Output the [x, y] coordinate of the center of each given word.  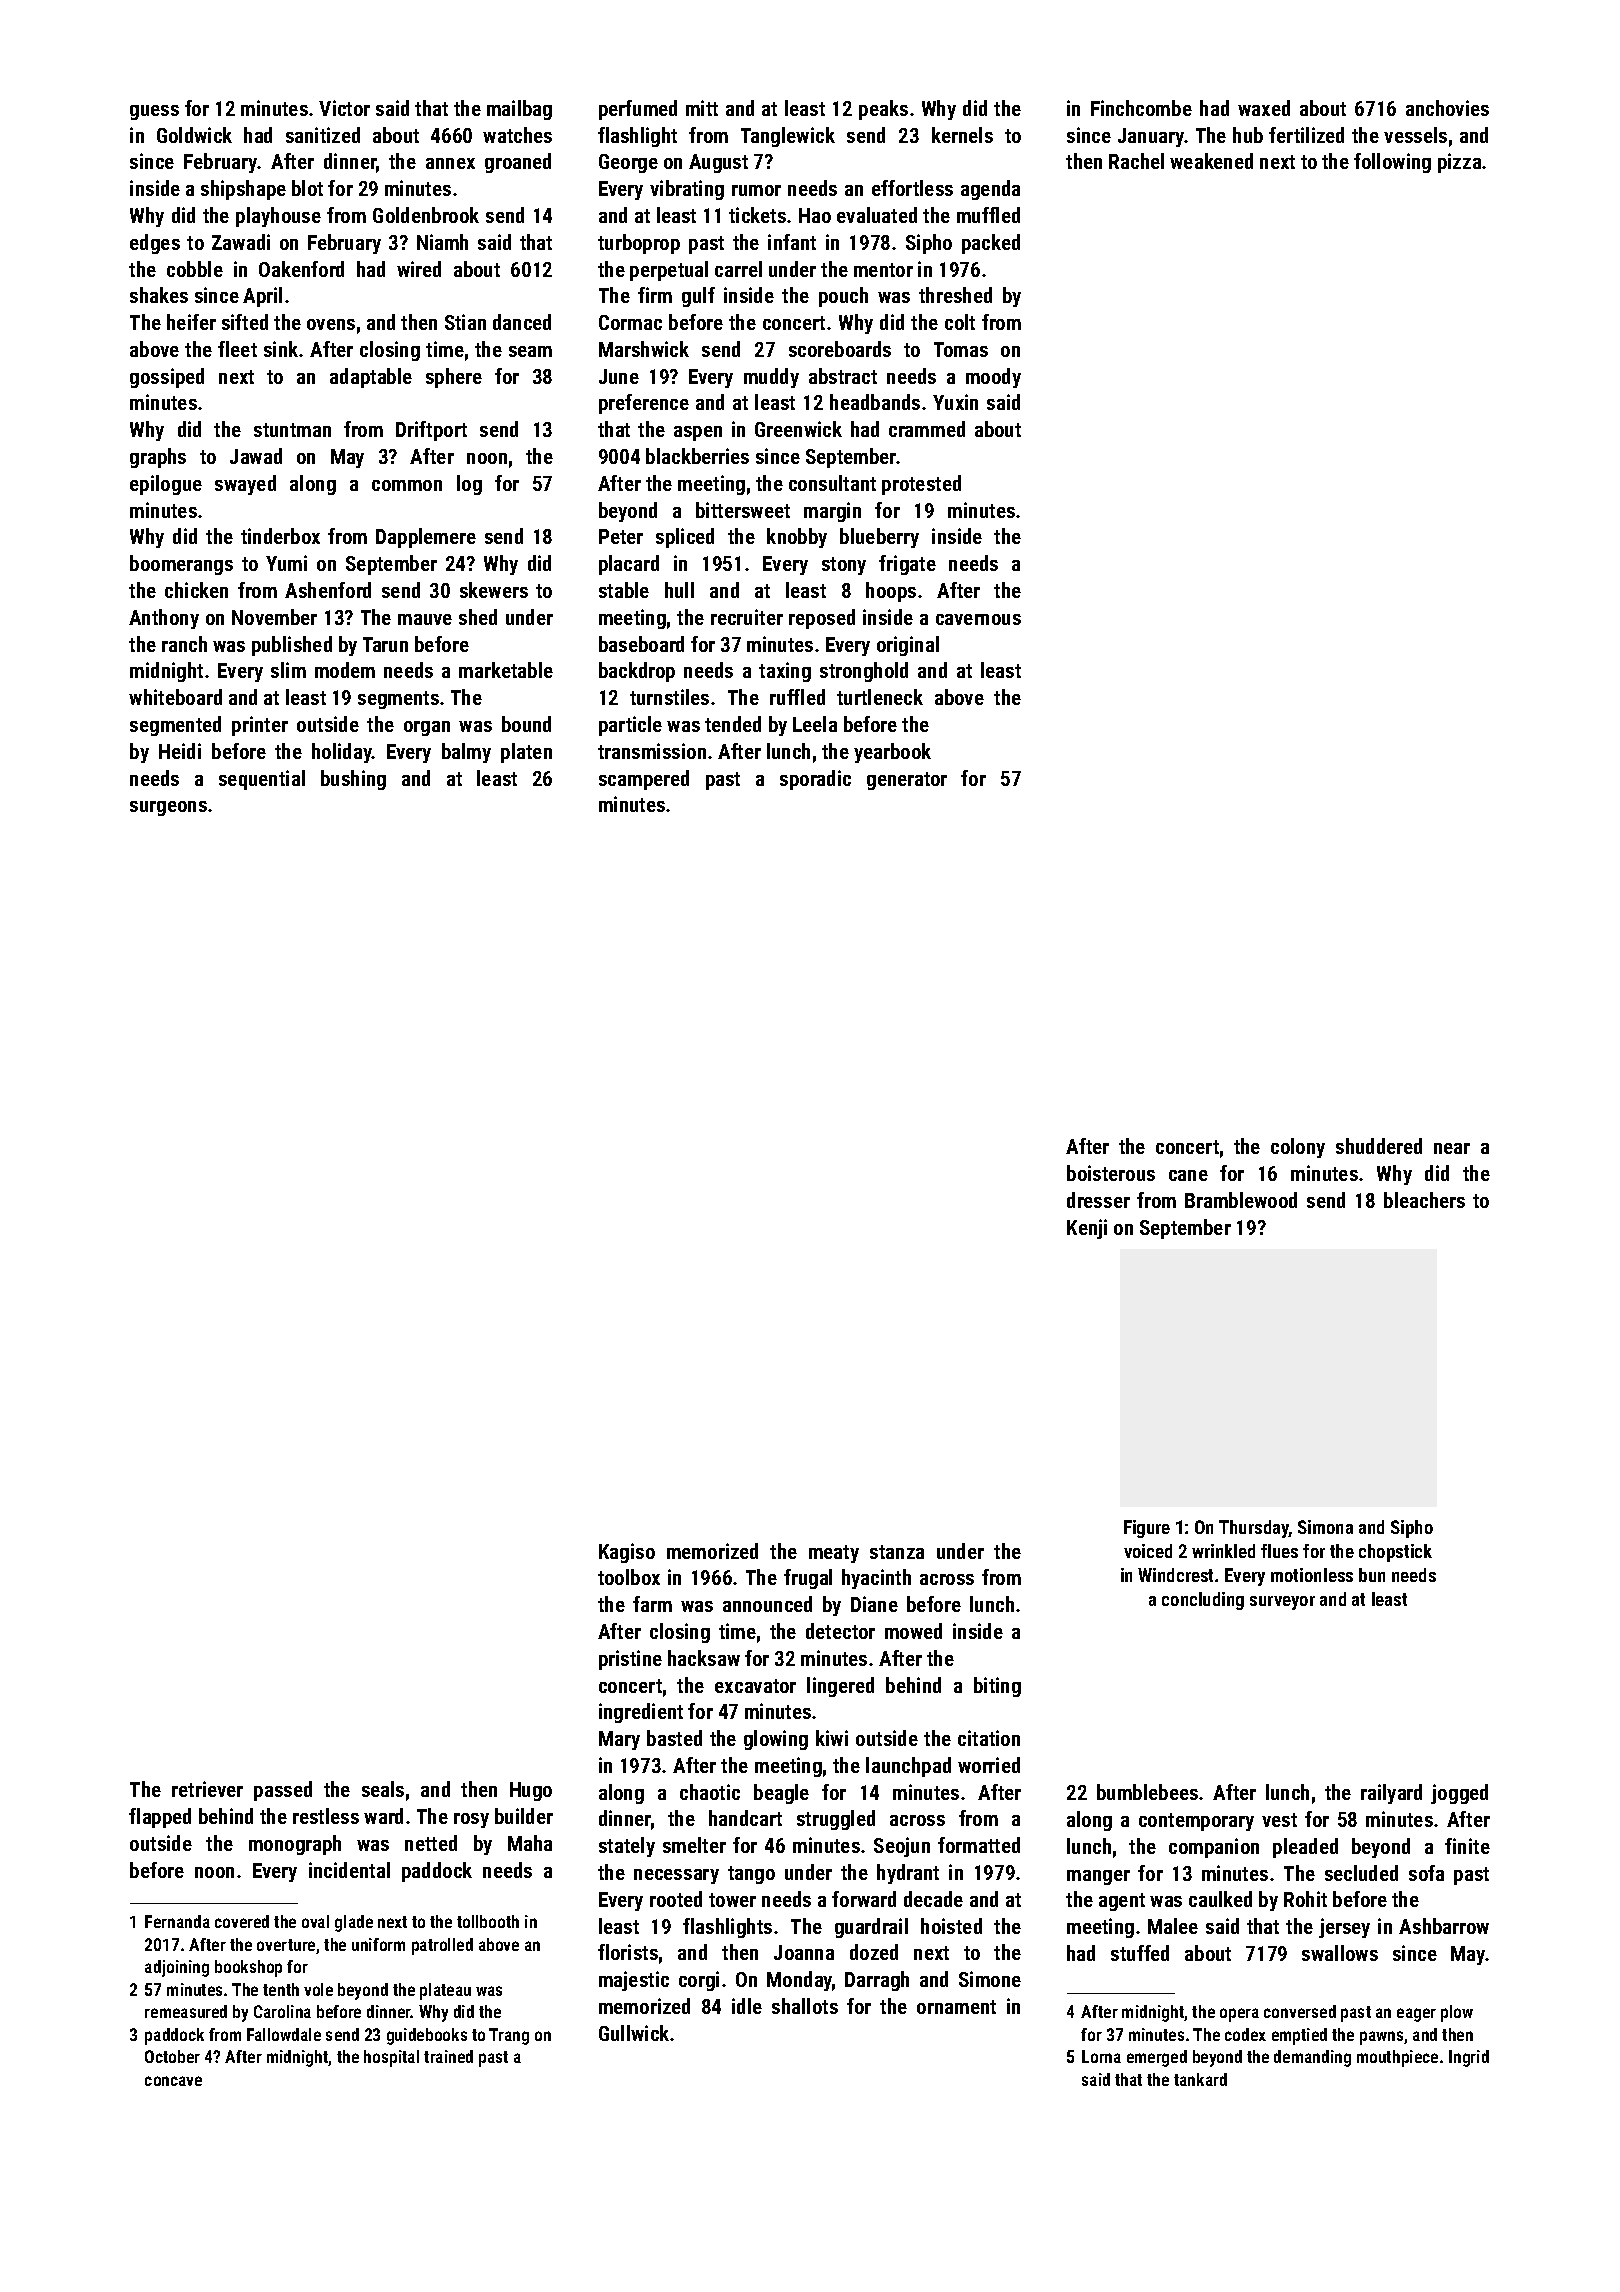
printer [260, 726]
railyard [1391, 1794]
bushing [353, 780]
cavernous [978, 619]
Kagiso [627, 1553]
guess [154, 112]
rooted [676, 1899]
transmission [652, 751]
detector [840, 1631]
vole [318, 1989]
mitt [702, 108]
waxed [1264, 108]
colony [1298, 1148]
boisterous [1111, 1173]
